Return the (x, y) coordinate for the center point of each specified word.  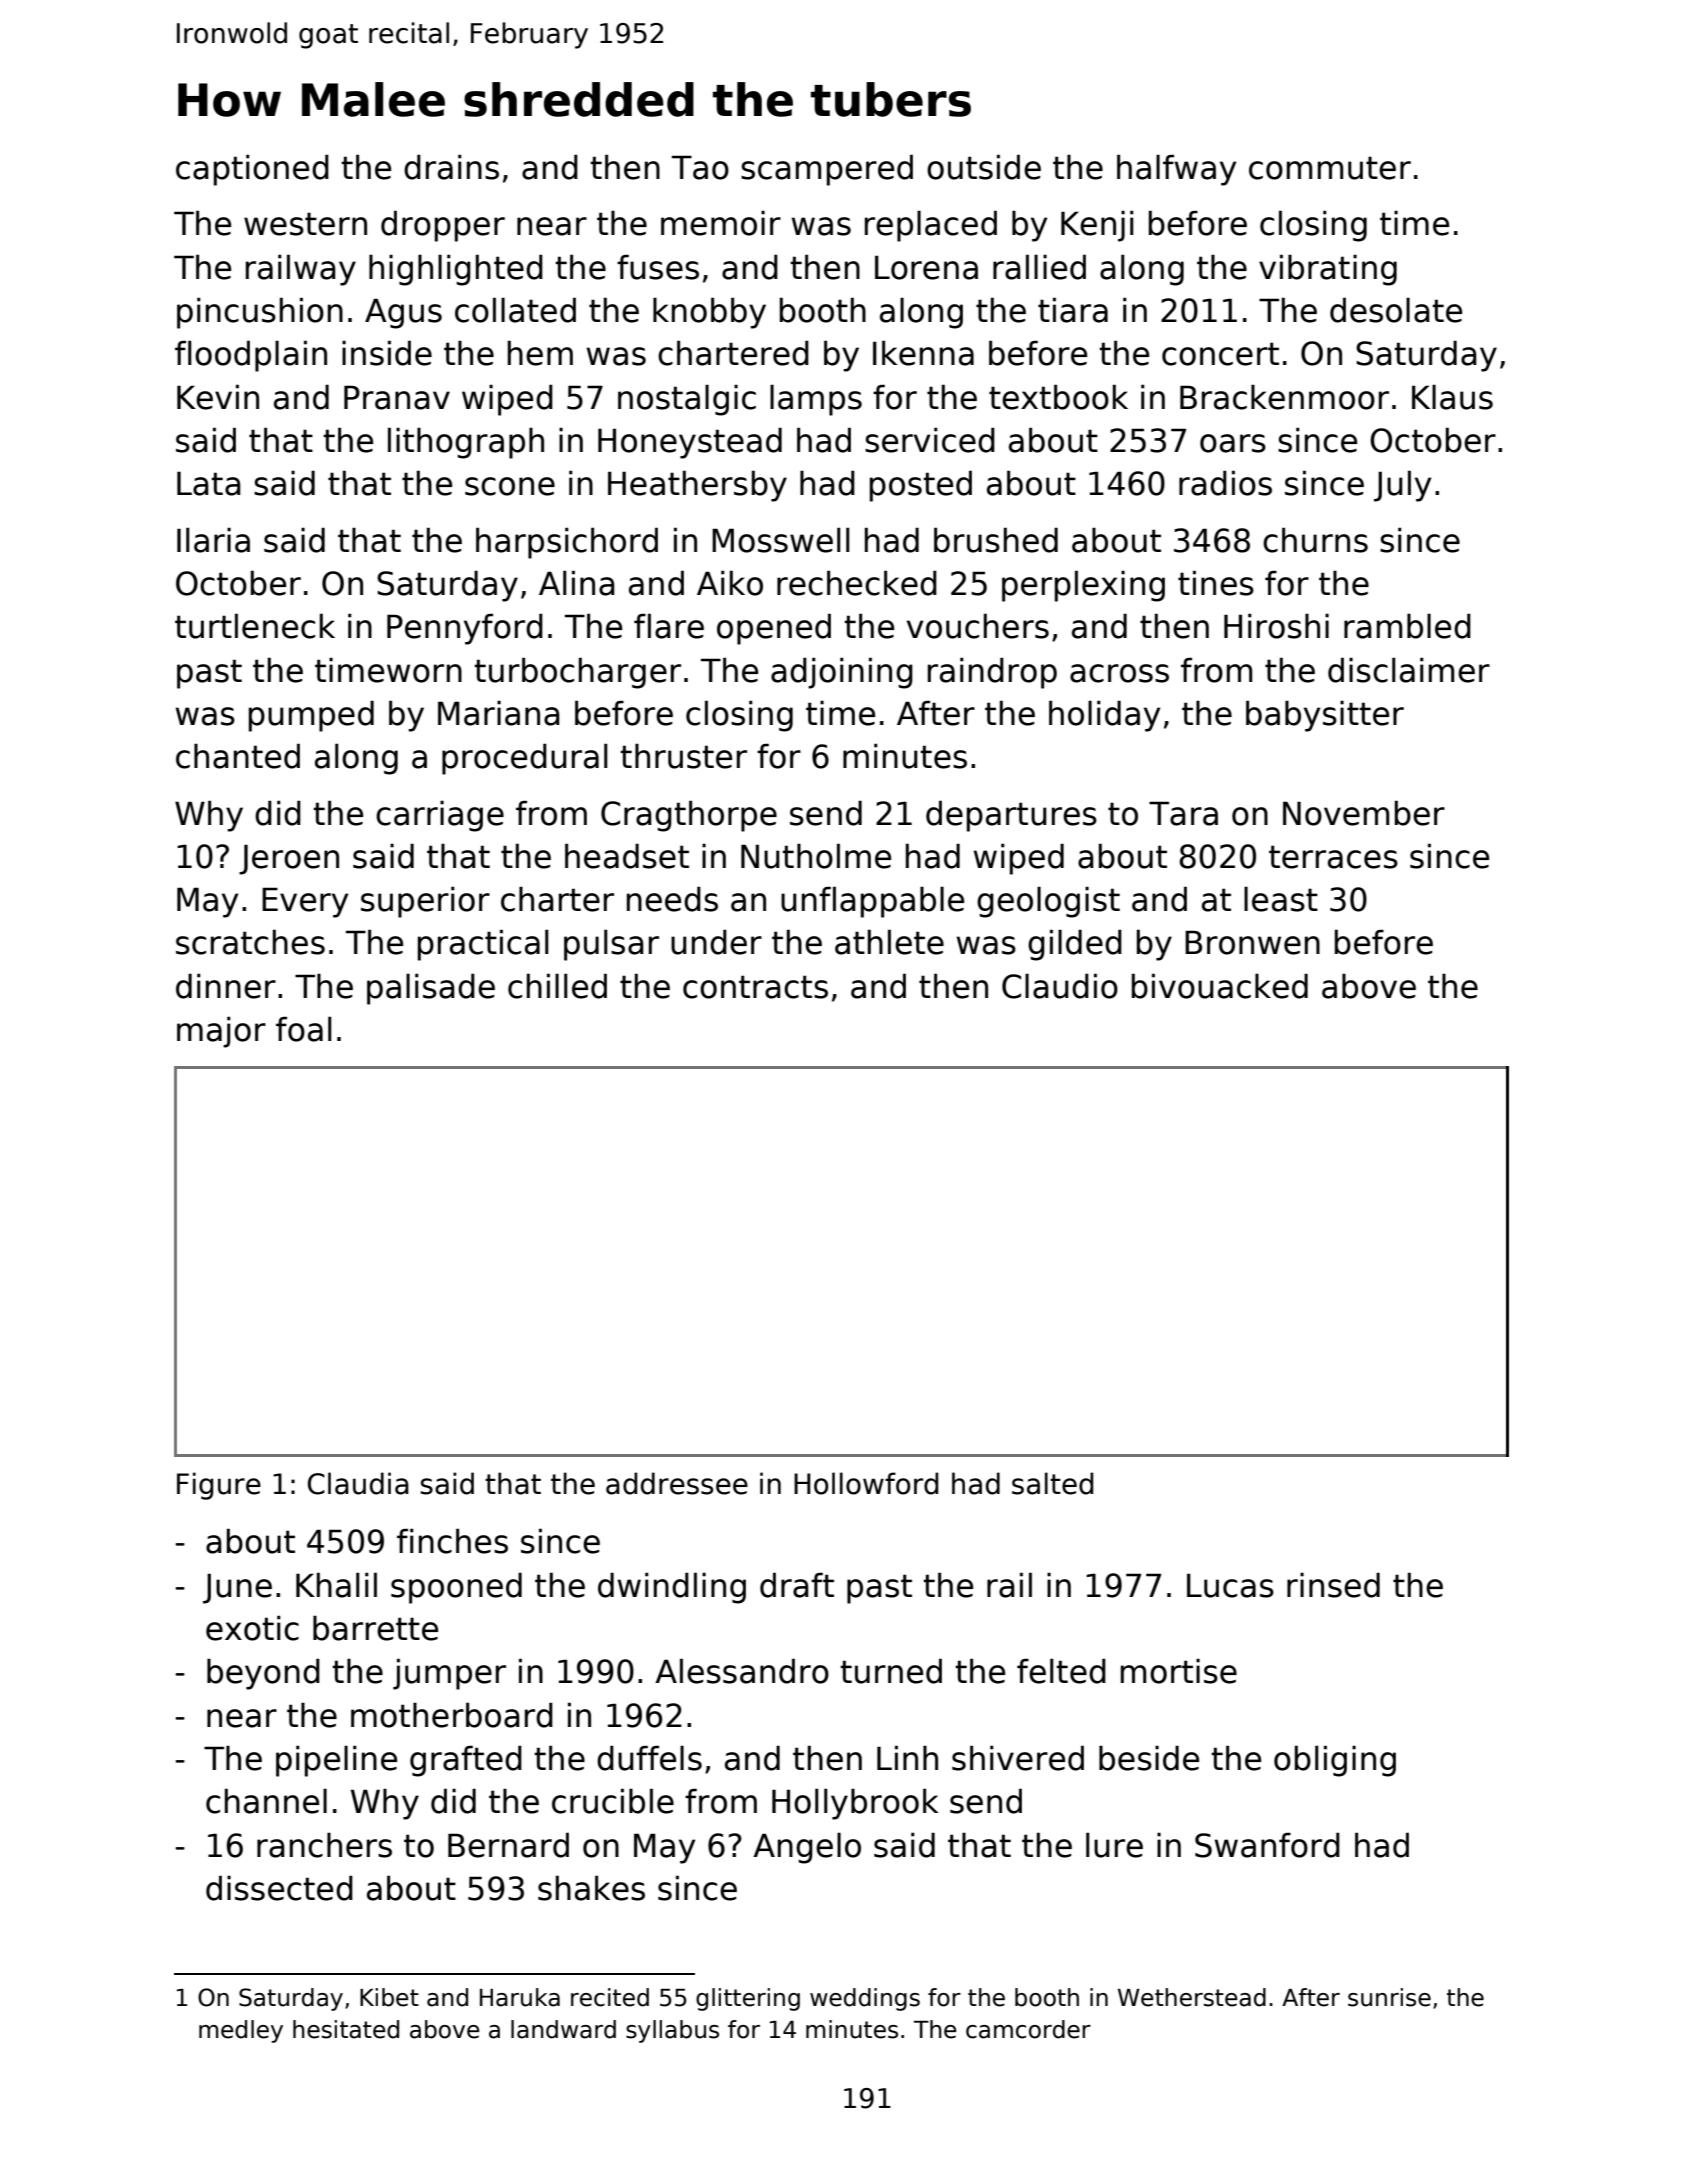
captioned (252, 170)
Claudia (358, 1483)
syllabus (672, 2031)
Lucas (1230, 1585)
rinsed (1333, 1585)
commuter (1330, 168)
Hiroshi (1276, 626)
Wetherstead (1192, 1997)
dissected (279, 1888)
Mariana (499, 713)
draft (797, 1585)
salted (1052, 1483)
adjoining (842, 673)
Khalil (336, 1585)
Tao (700, 167)
